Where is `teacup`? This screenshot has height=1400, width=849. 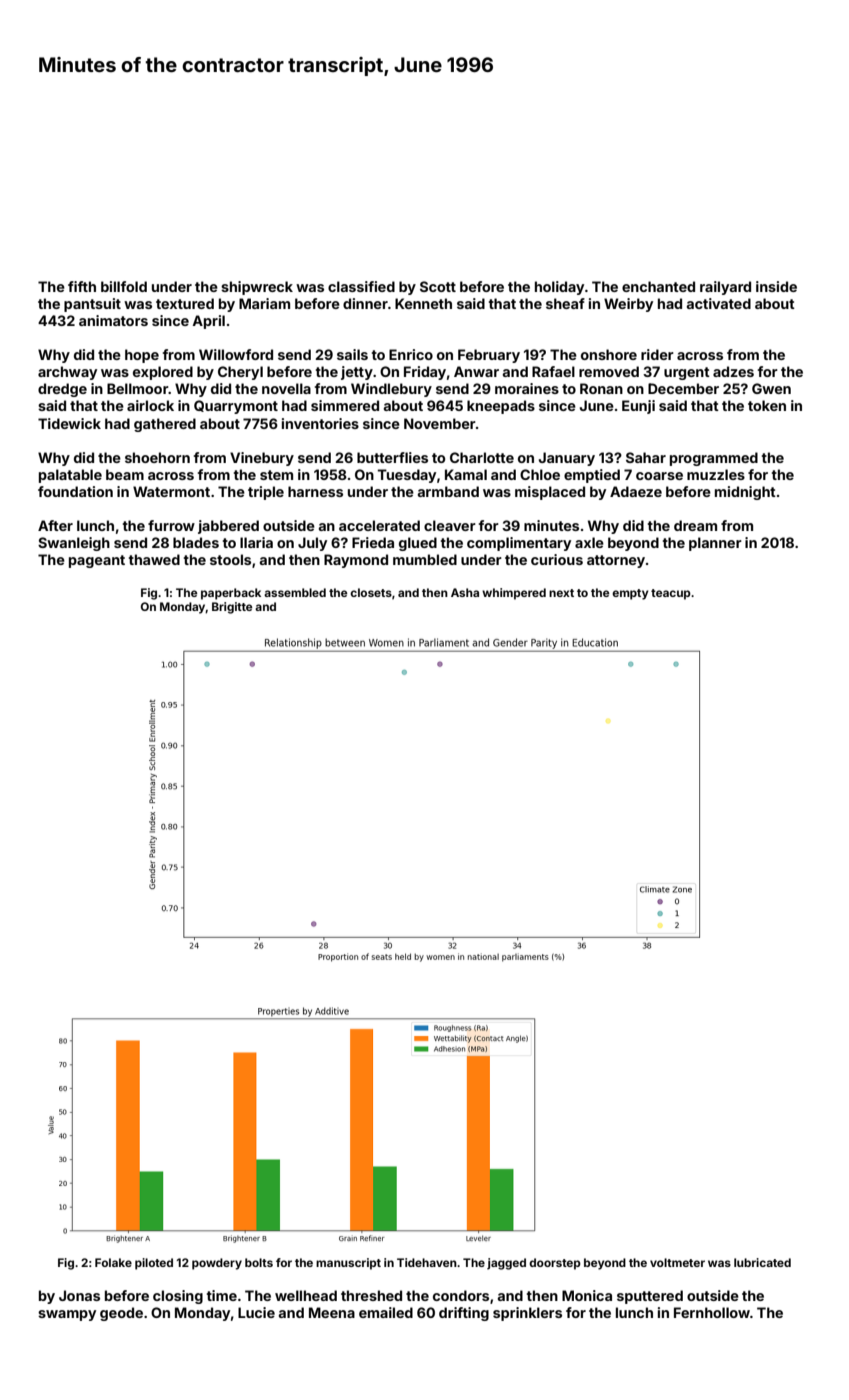
teacup is located at coordinates (671, 594).
